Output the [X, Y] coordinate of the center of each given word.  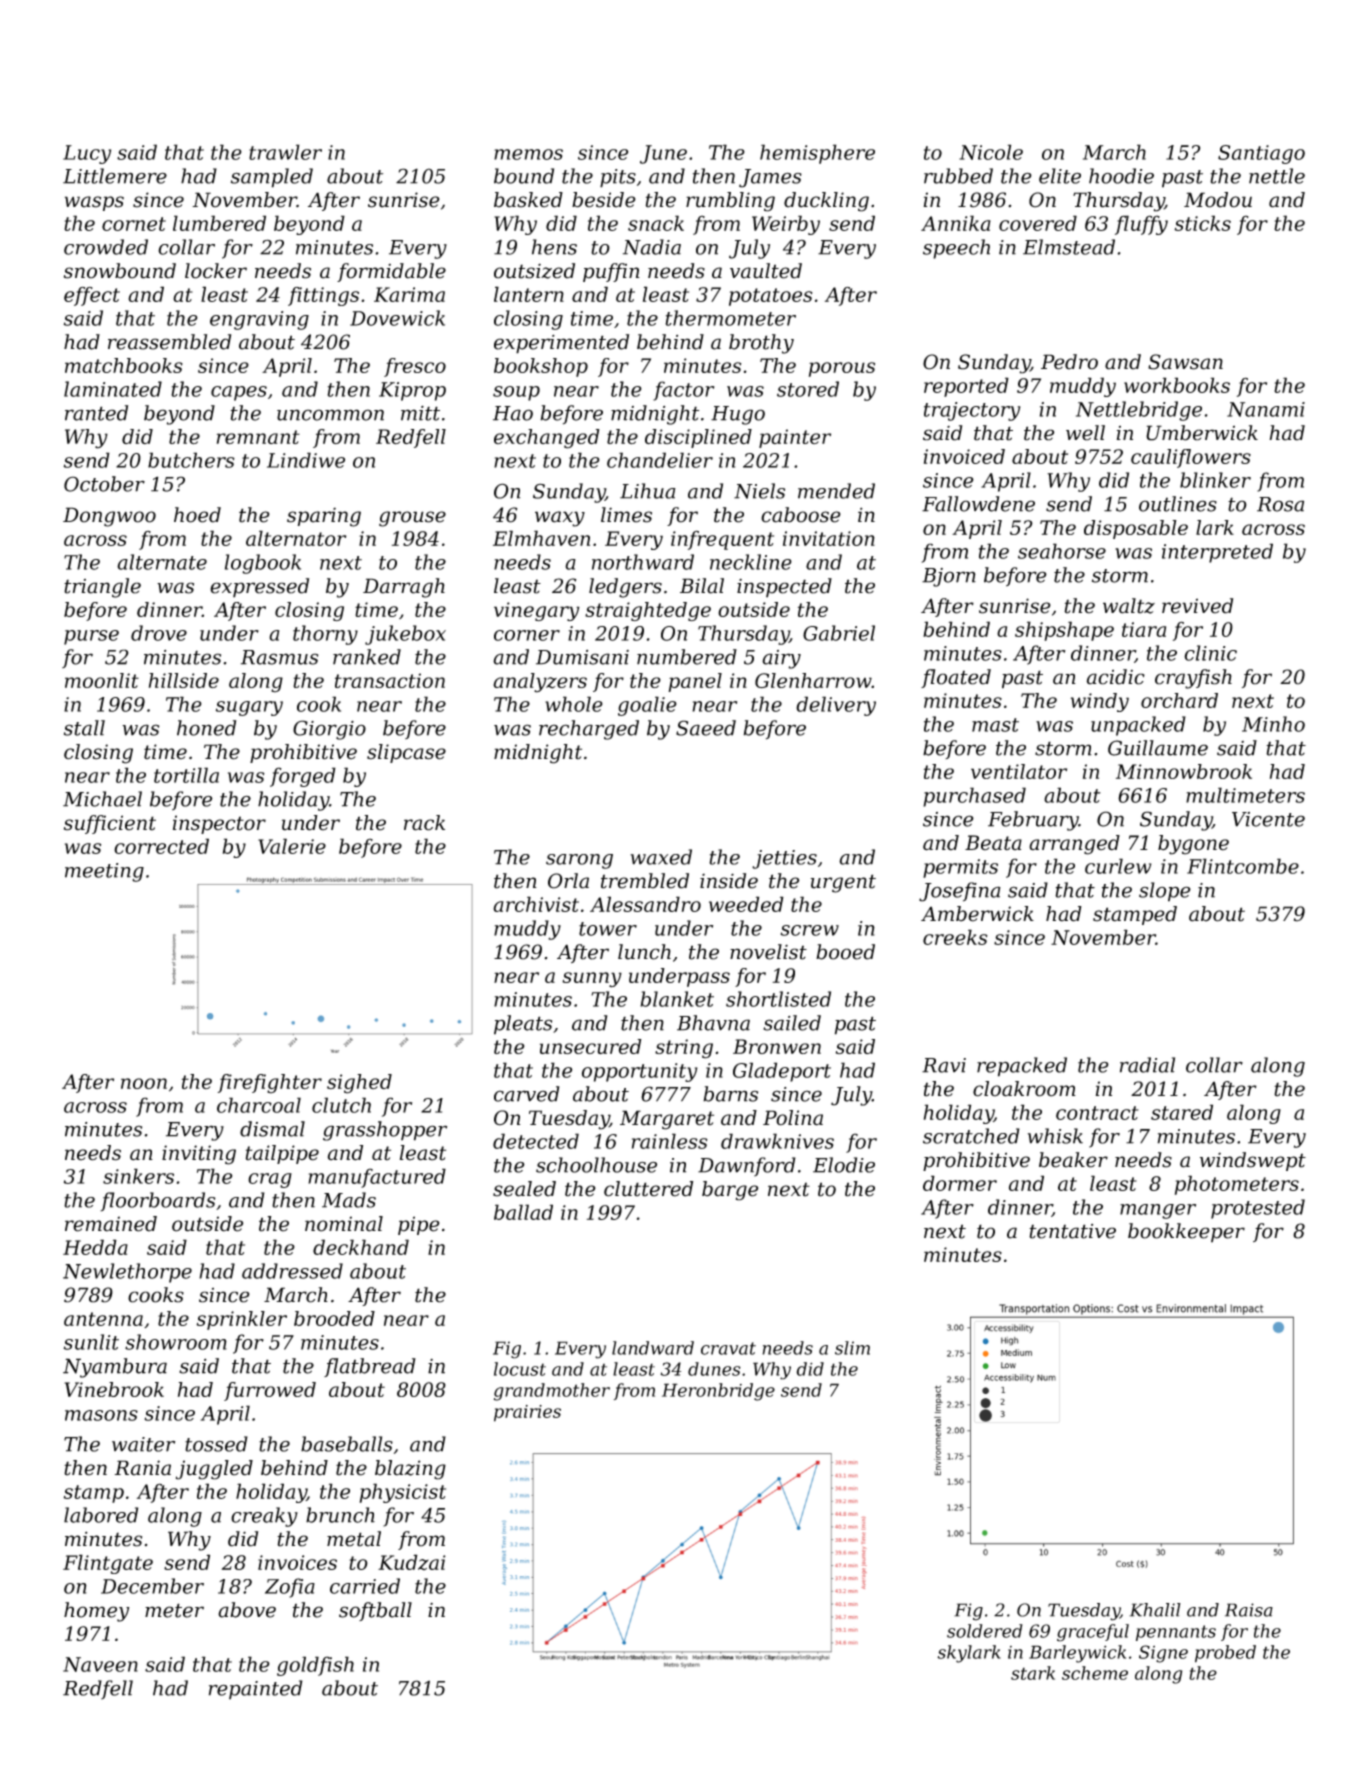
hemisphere [817, 154]
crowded [106, 247]
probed [1225, 1654]
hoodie [1121, 176]
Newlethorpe [127, 1273]
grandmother [552, 1392]
